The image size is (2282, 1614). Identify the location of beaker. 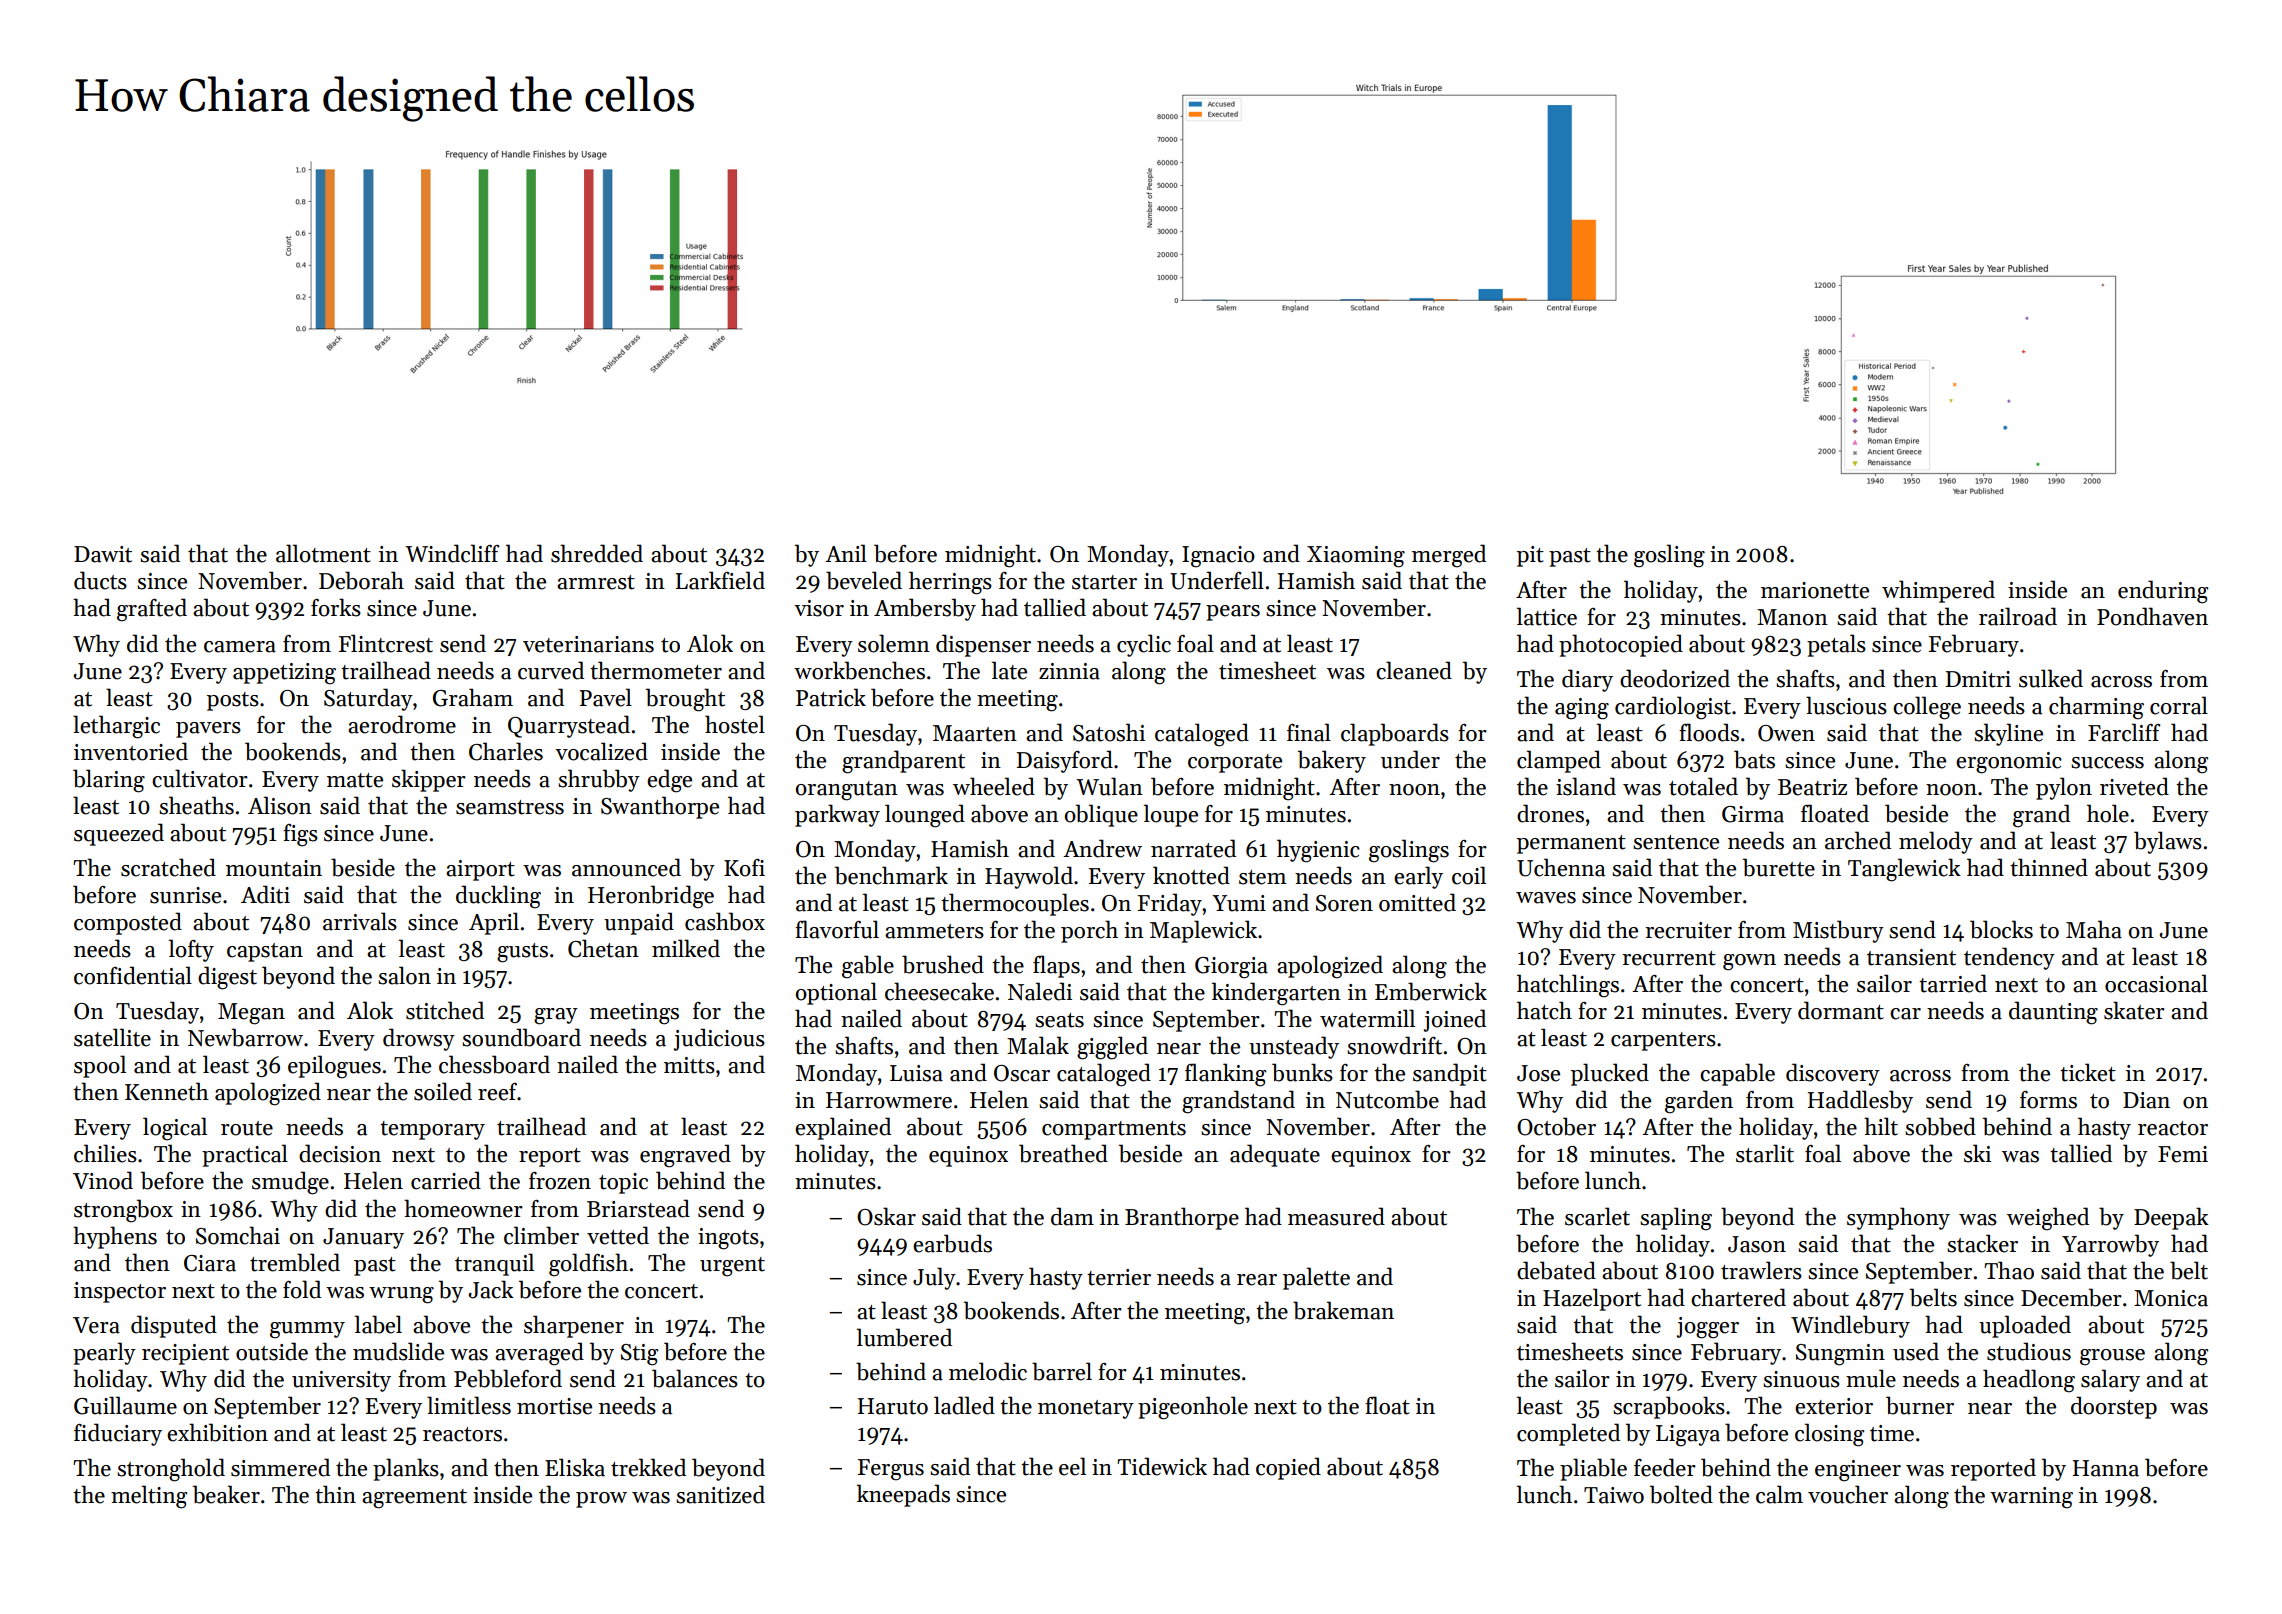
(226, 1494).
